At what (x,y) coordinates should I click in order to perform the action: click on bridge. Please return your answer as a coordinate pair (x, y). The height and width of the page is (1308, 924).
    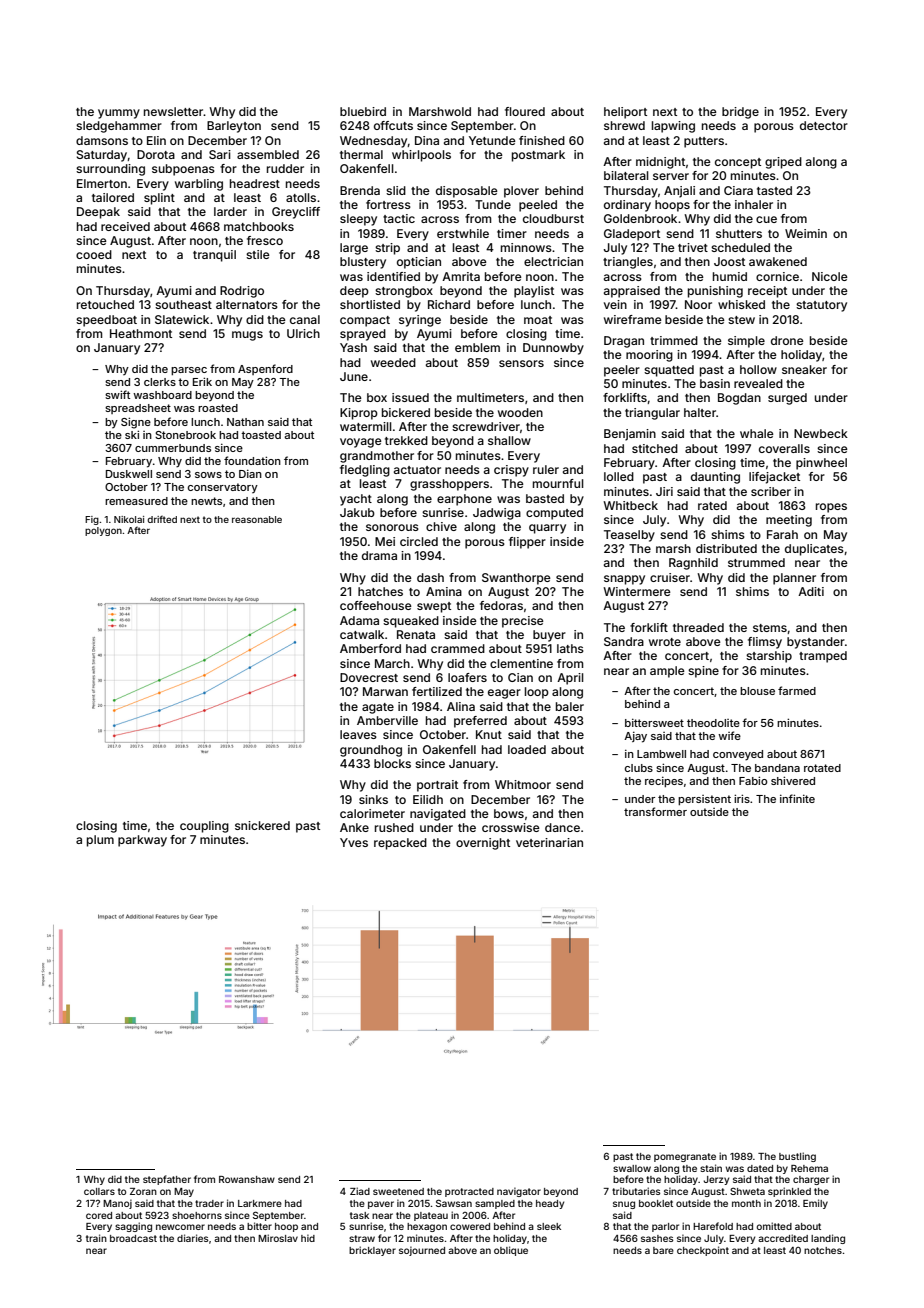
    Looking at the image, I should click on (740, 113).
